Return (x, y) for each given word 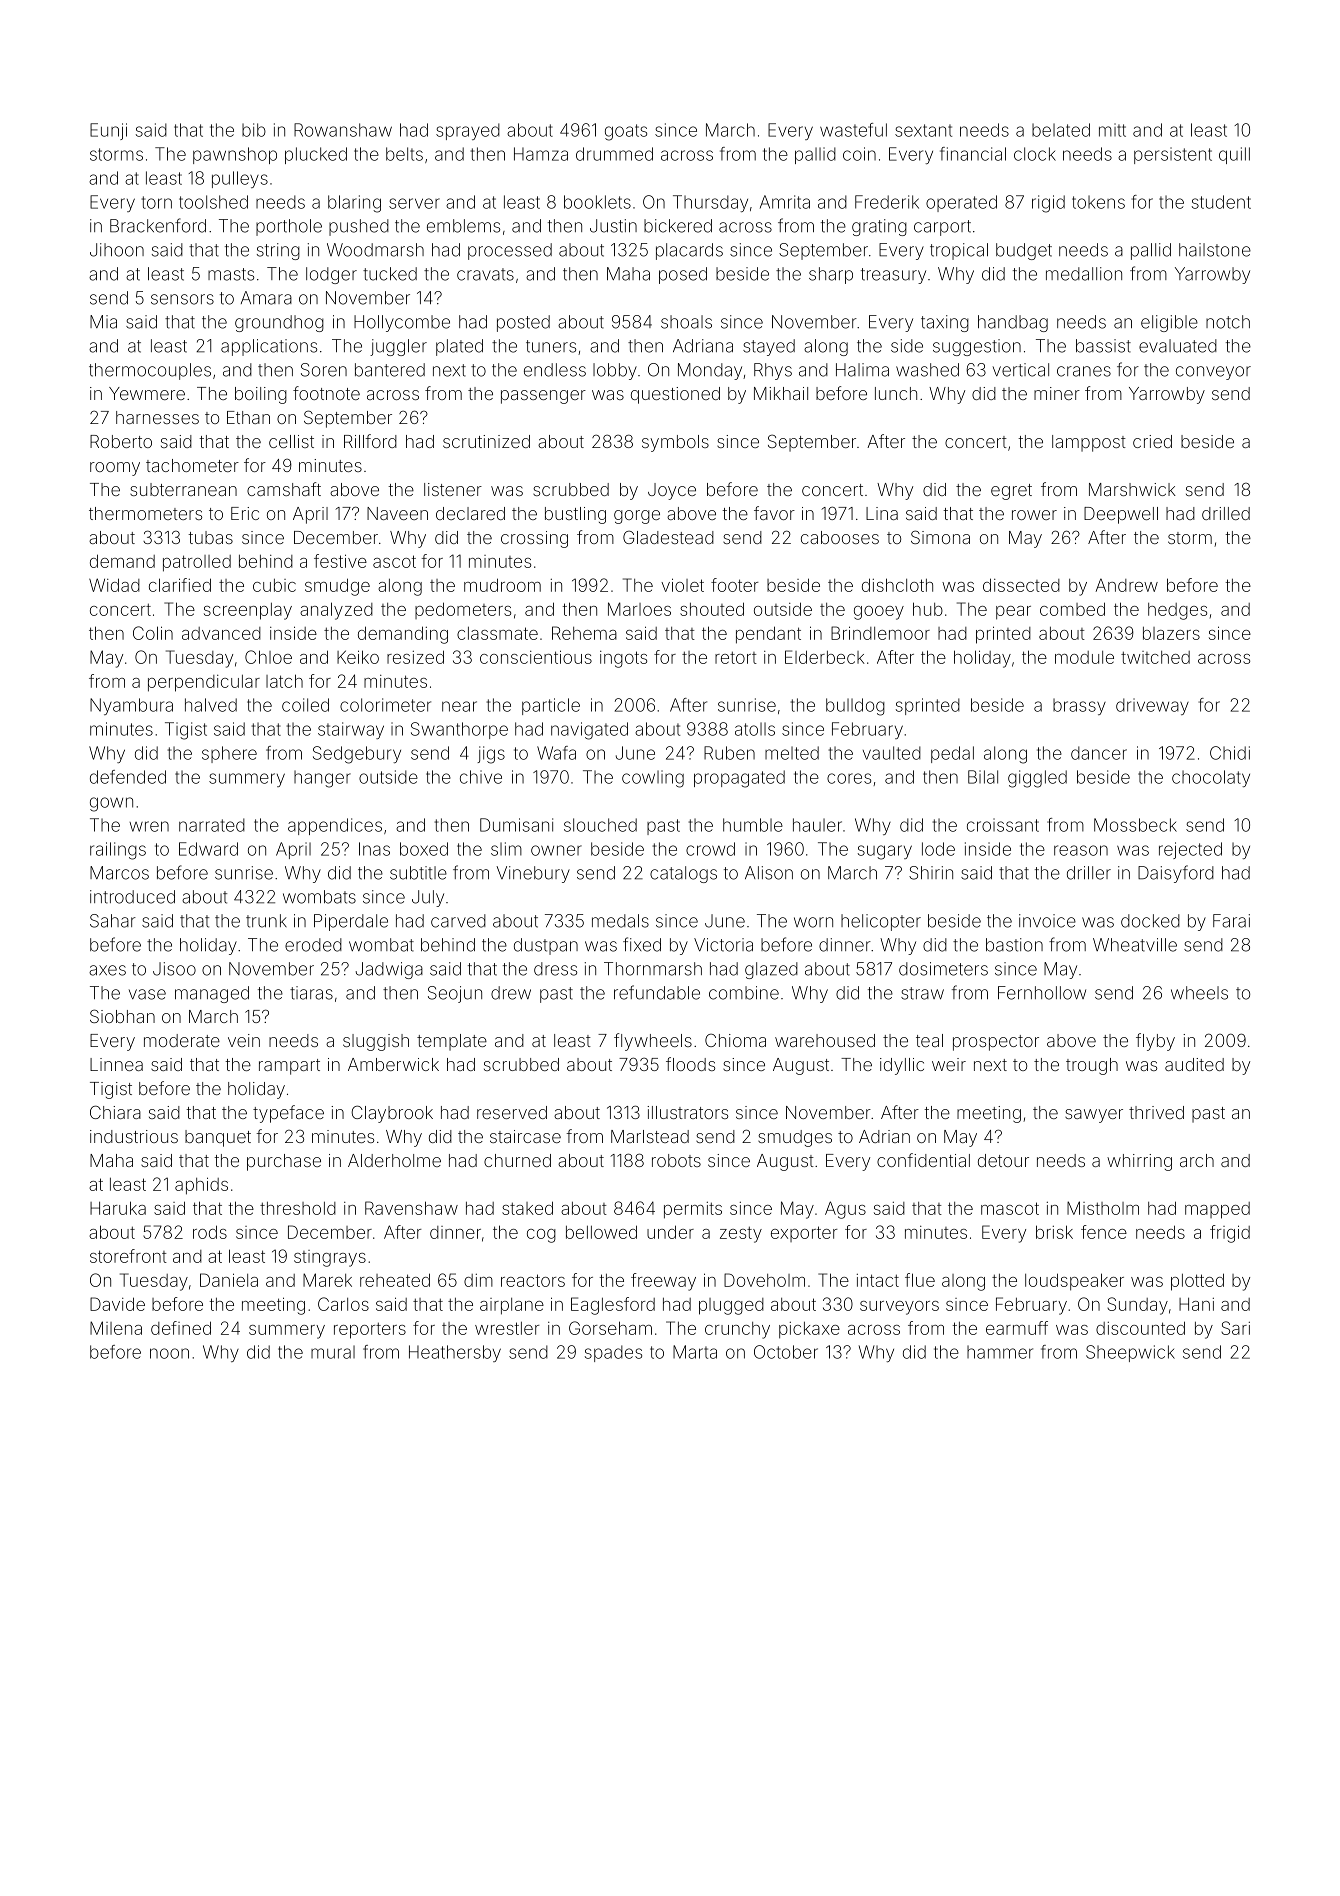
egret (1011, 492)
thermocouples (150, 371)
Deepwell (1121, 515)
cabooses (840, 537)
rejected (1190, 850)
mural (333, 1352)
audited (1194, 1064)
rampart (289, 1067)
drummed (614, 154)
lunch (896, 393)
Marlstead (650, 1136)
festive (340, 561)
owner (556, 850)
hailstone (1215, 250)
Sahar (113, 921)
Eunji (108, 131)
